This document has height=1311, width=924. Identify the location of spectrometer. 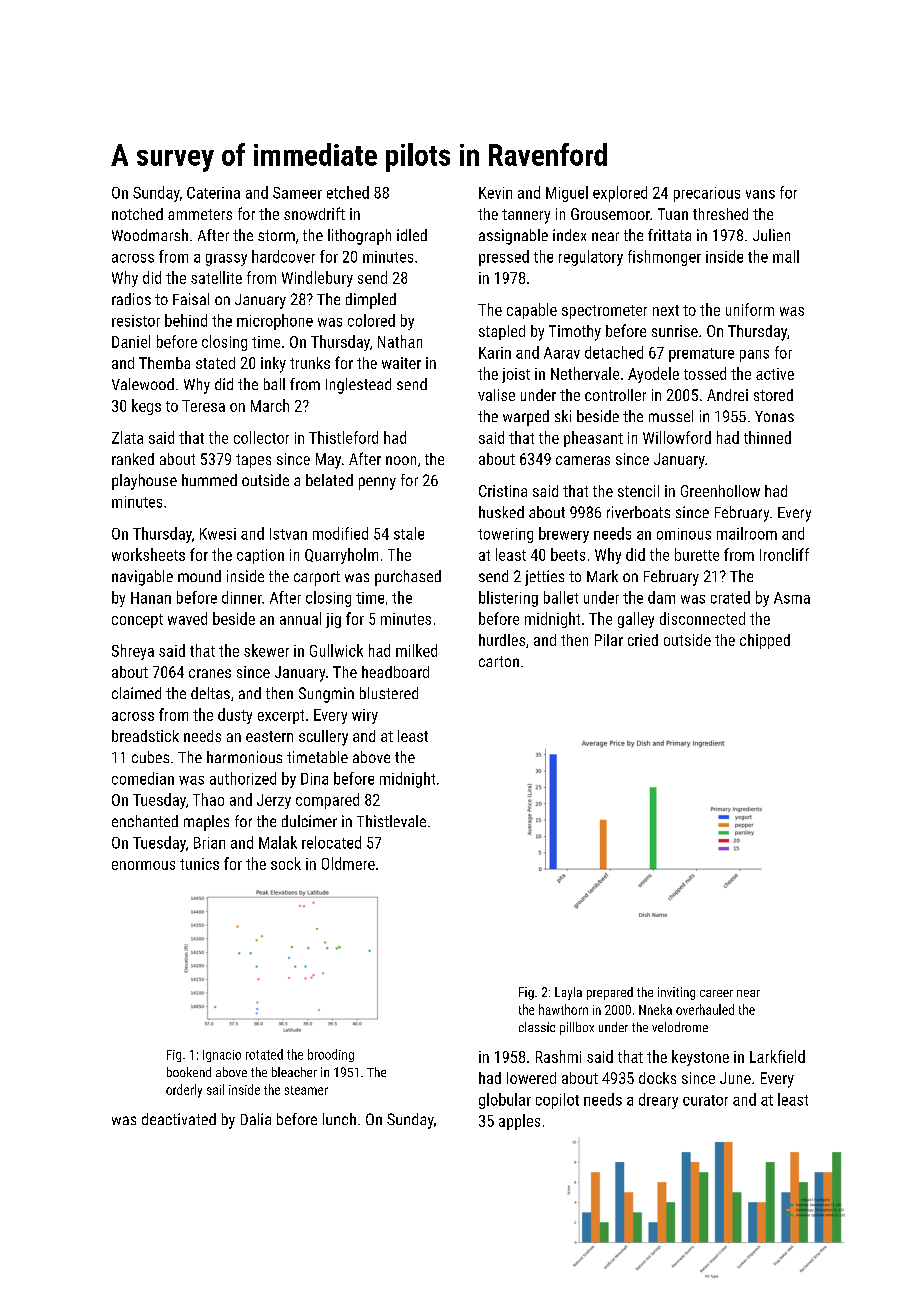
(604, 312).
